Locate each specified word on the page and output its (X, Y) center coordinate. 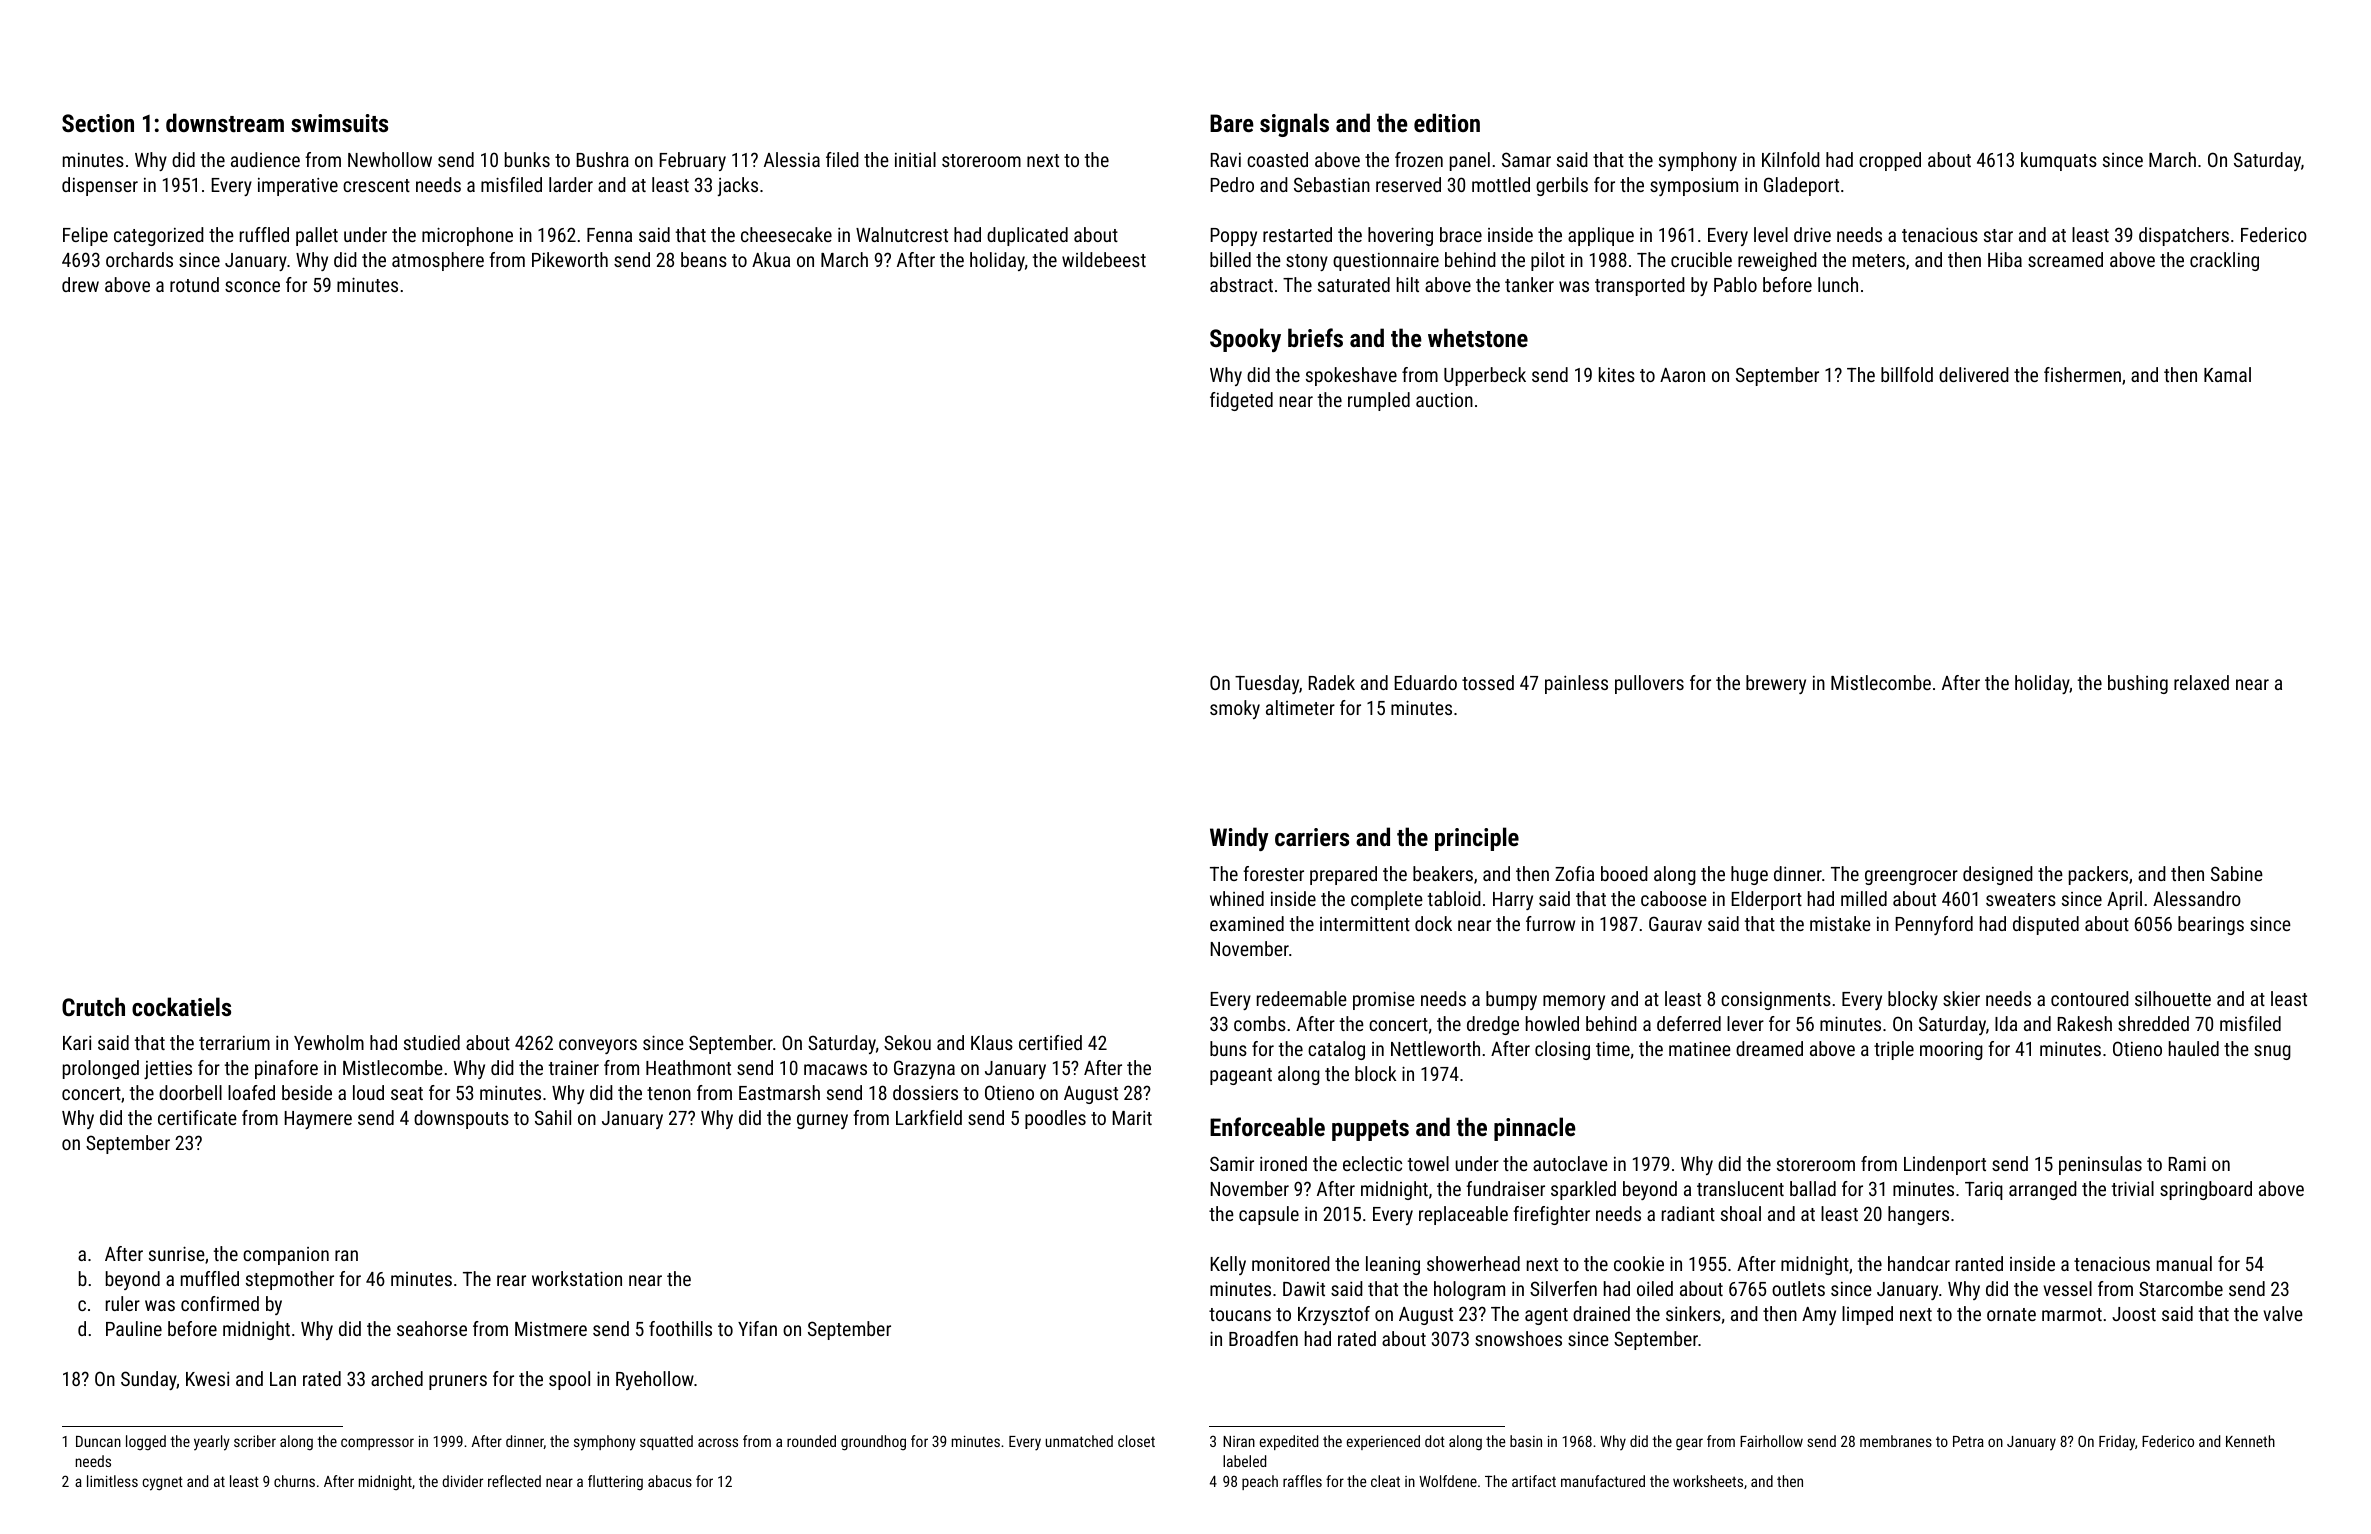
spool (569, 1380)
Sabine (2237, 873)
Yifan (757, 1328)
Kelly (1228, 1265)
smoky (1235, 709)
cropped (1890, 161)
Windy (1239, 839)
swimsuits (339, 123)
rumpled (1379, 401)
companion (286, 1256)
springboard (2206, 1190)
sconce (252, 286)
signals (1294, 125)
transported (1640, 286)
